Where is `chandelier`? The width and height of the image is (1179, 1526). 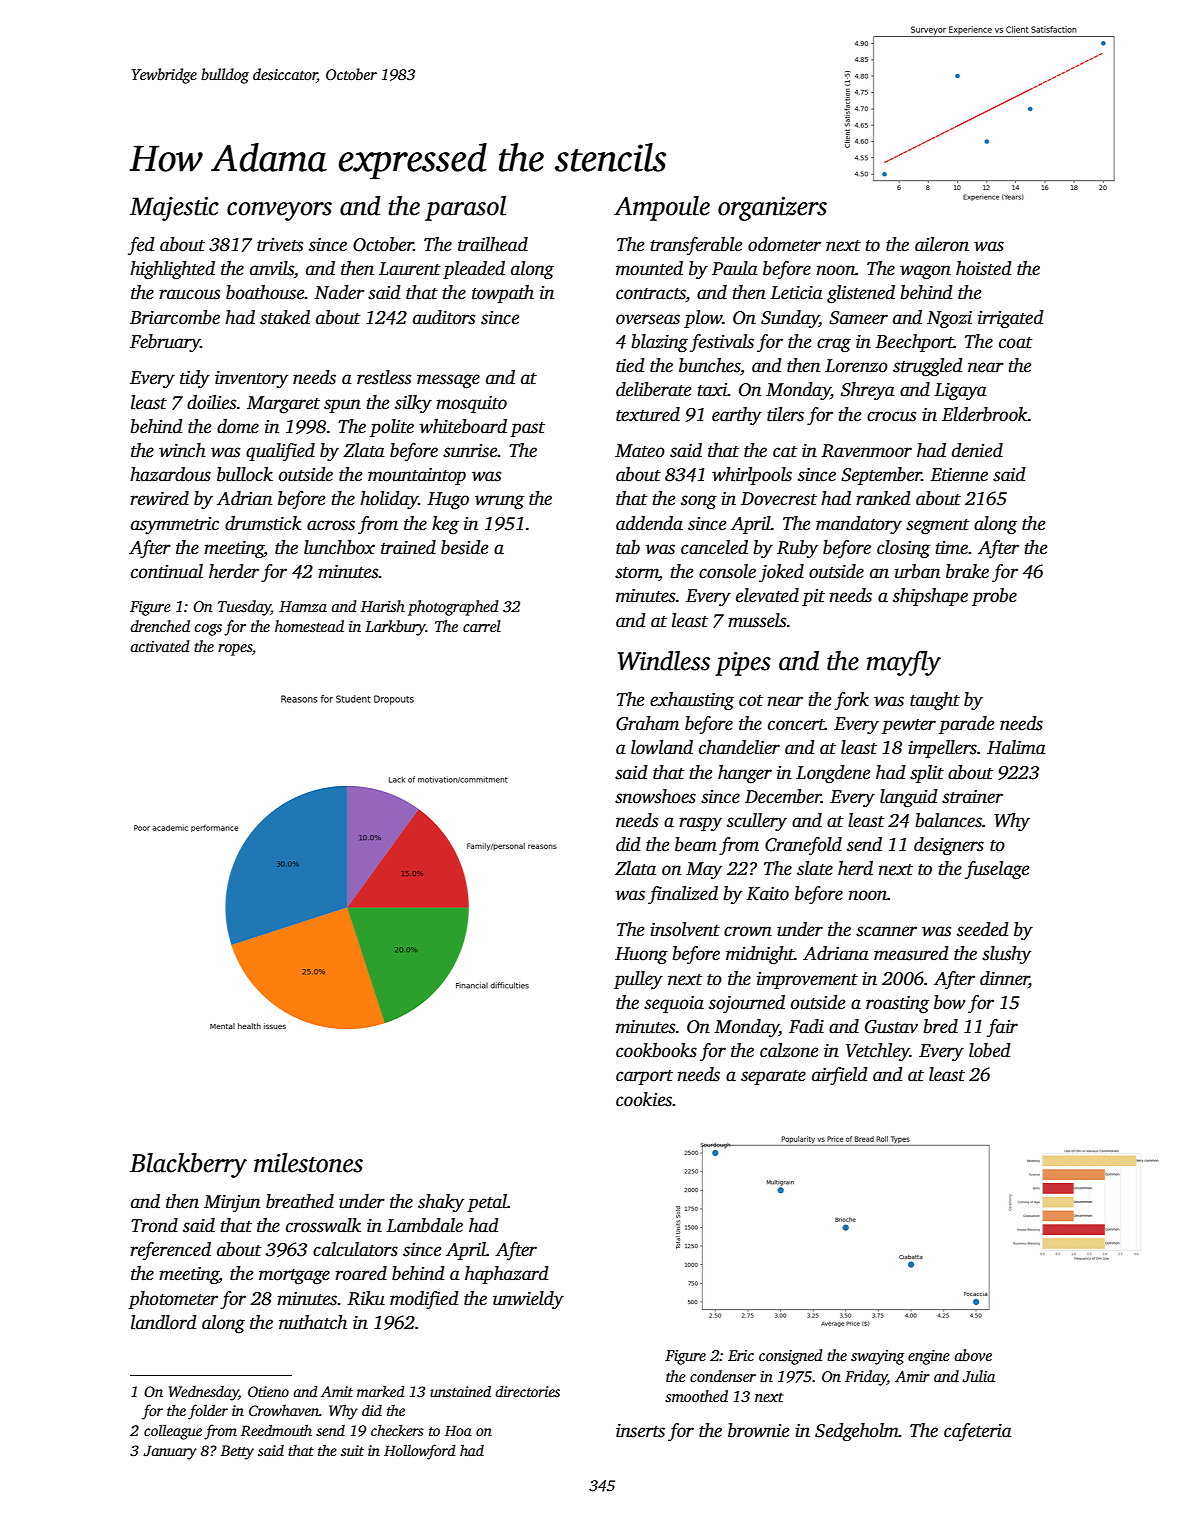 chandelier is located at coordinates (739, 747).
